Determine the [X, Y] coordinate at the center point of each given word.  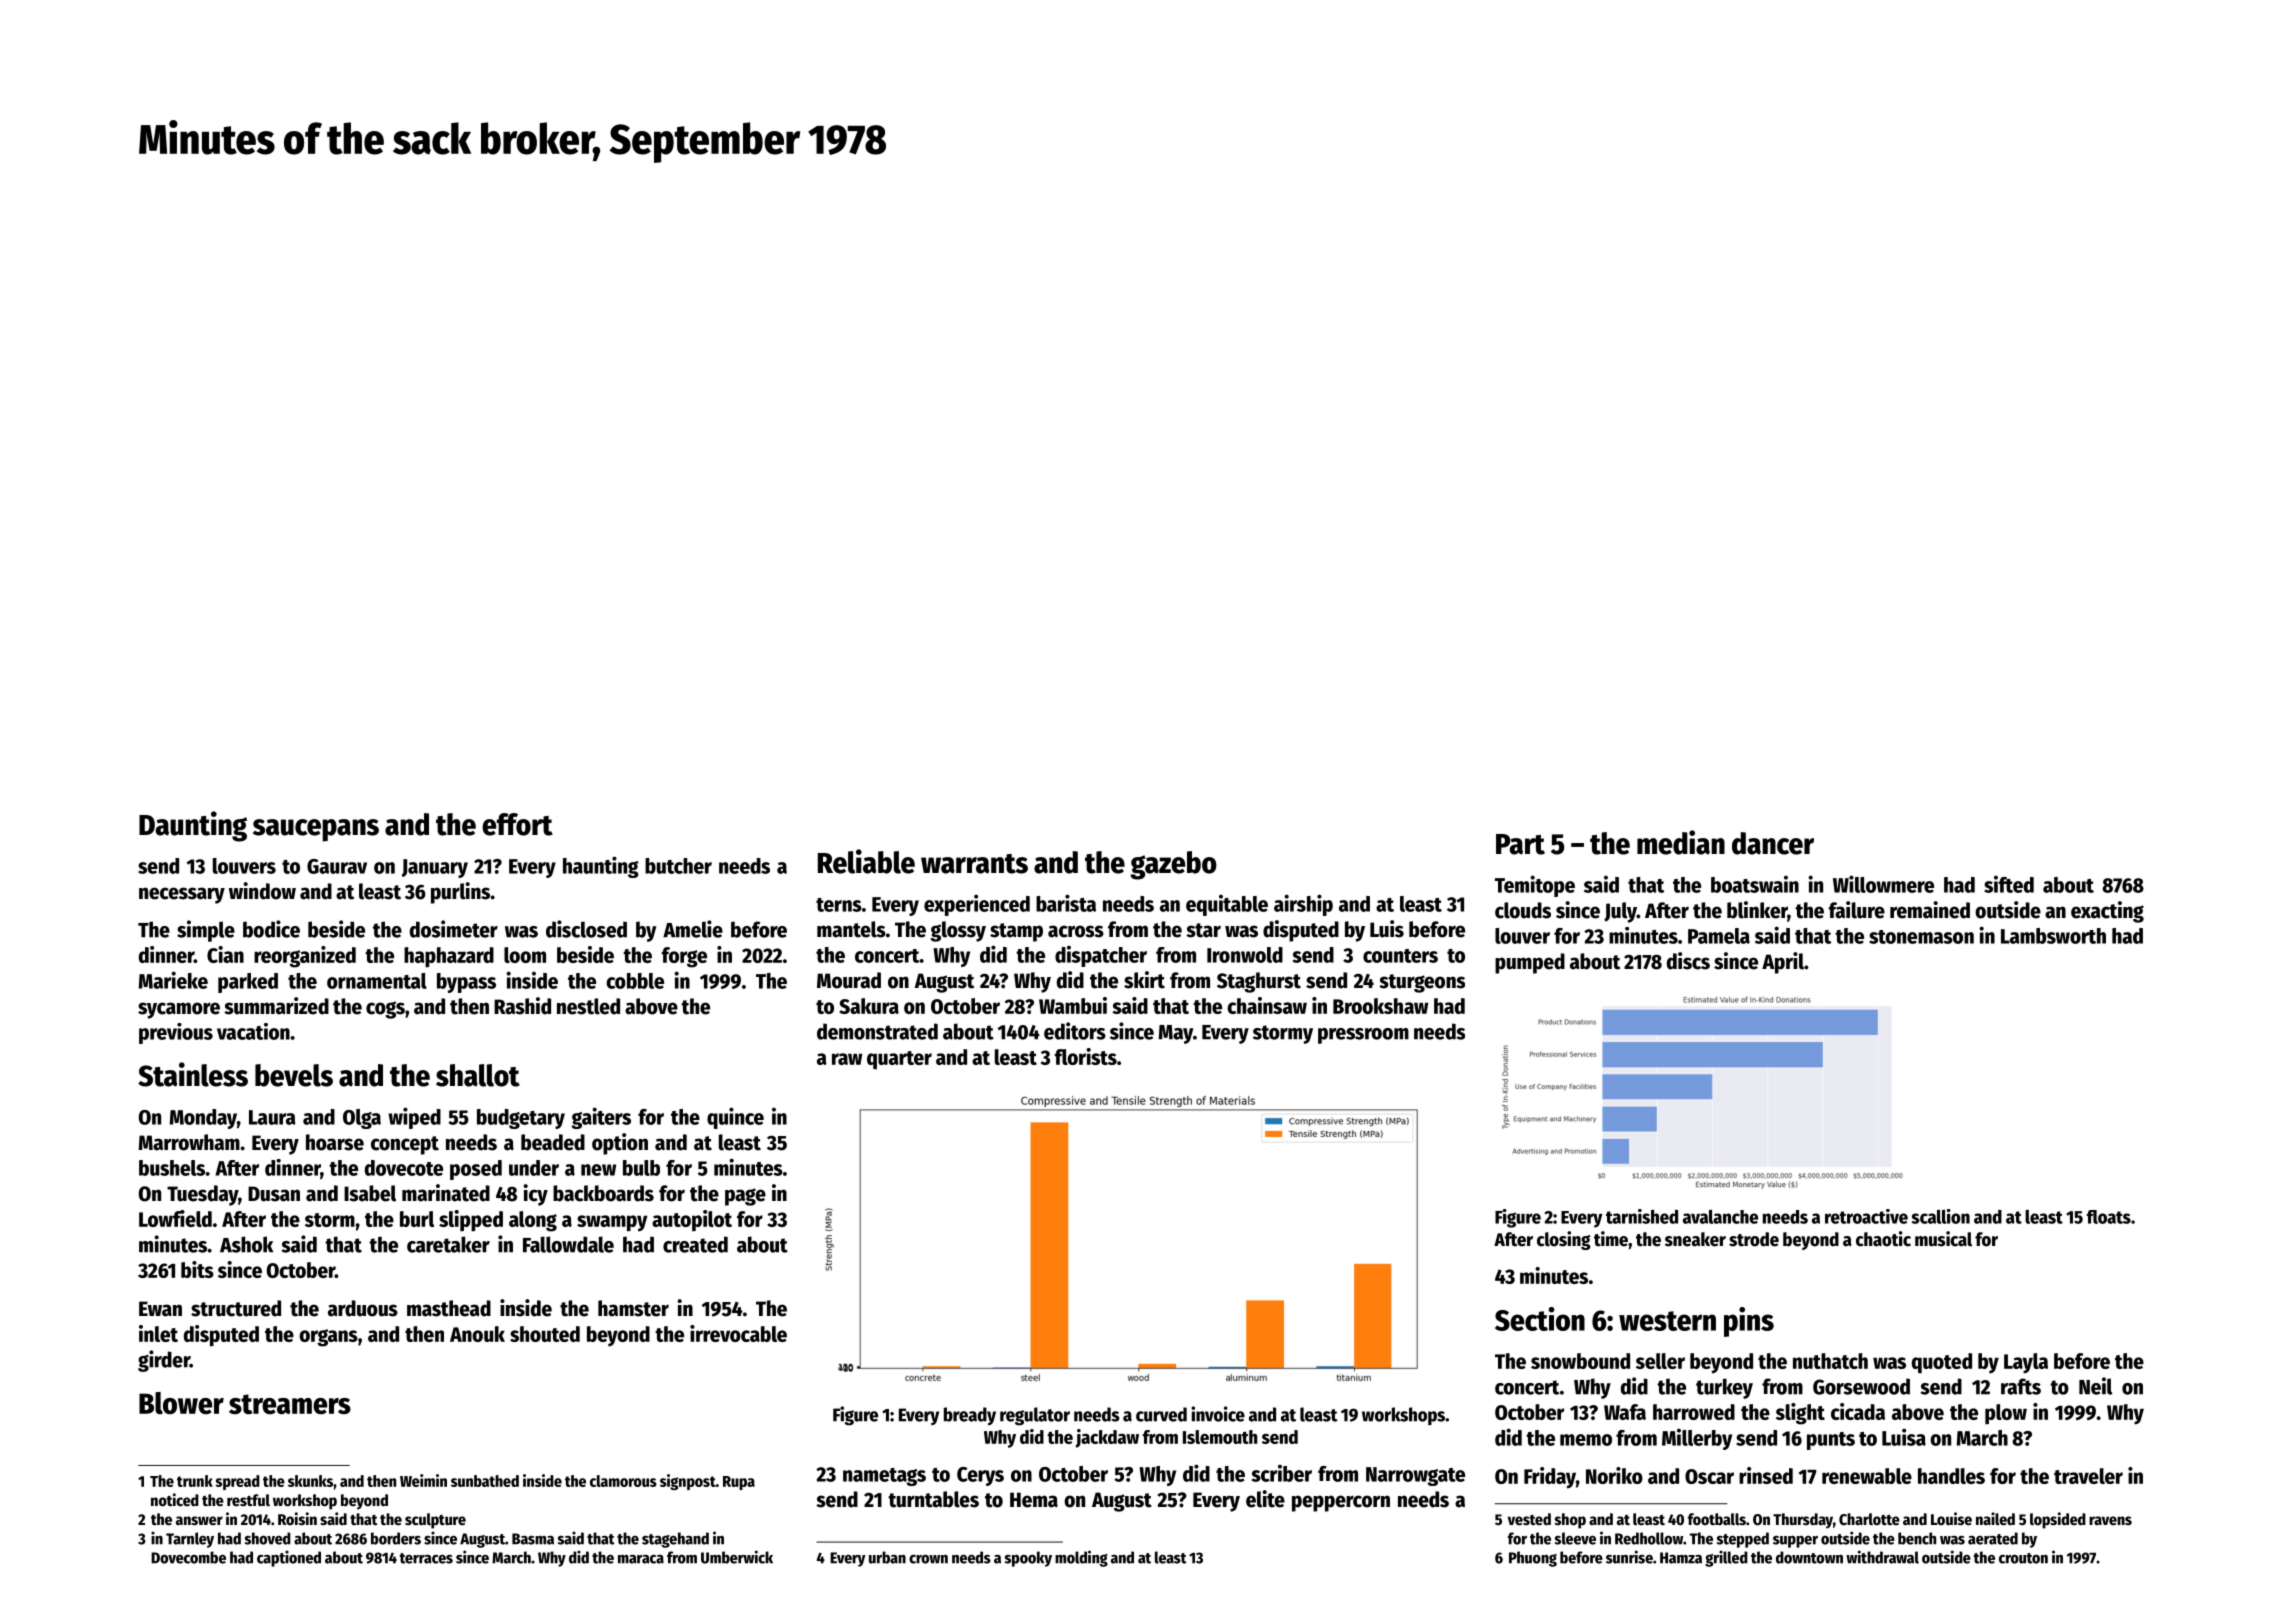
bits [197, 1269]
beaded [553, 1142]
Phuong [1533, 1559]
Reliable [866, 861]
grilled [1726, 1558]
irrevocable [738, 1333]
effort [517, 824]
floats [2109, 1217]
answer [199, 1521]
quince [735, 1118]
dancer [1773, 843]
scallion [1940, 1216]
